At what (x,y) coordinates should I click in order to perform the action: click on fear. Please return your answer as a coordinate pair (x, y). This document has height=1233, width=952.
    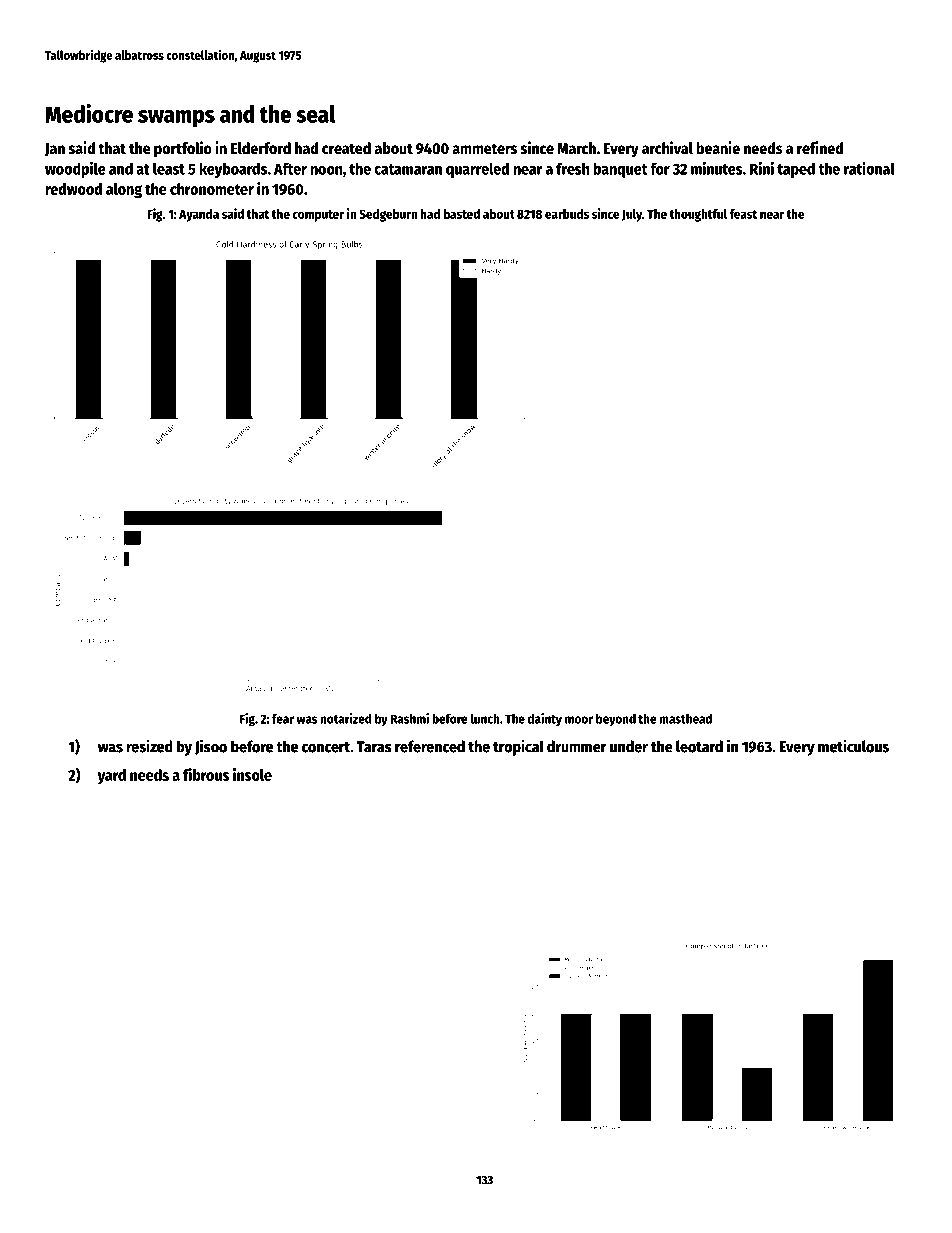
    Looking at the image, I should click on (283, 718).
